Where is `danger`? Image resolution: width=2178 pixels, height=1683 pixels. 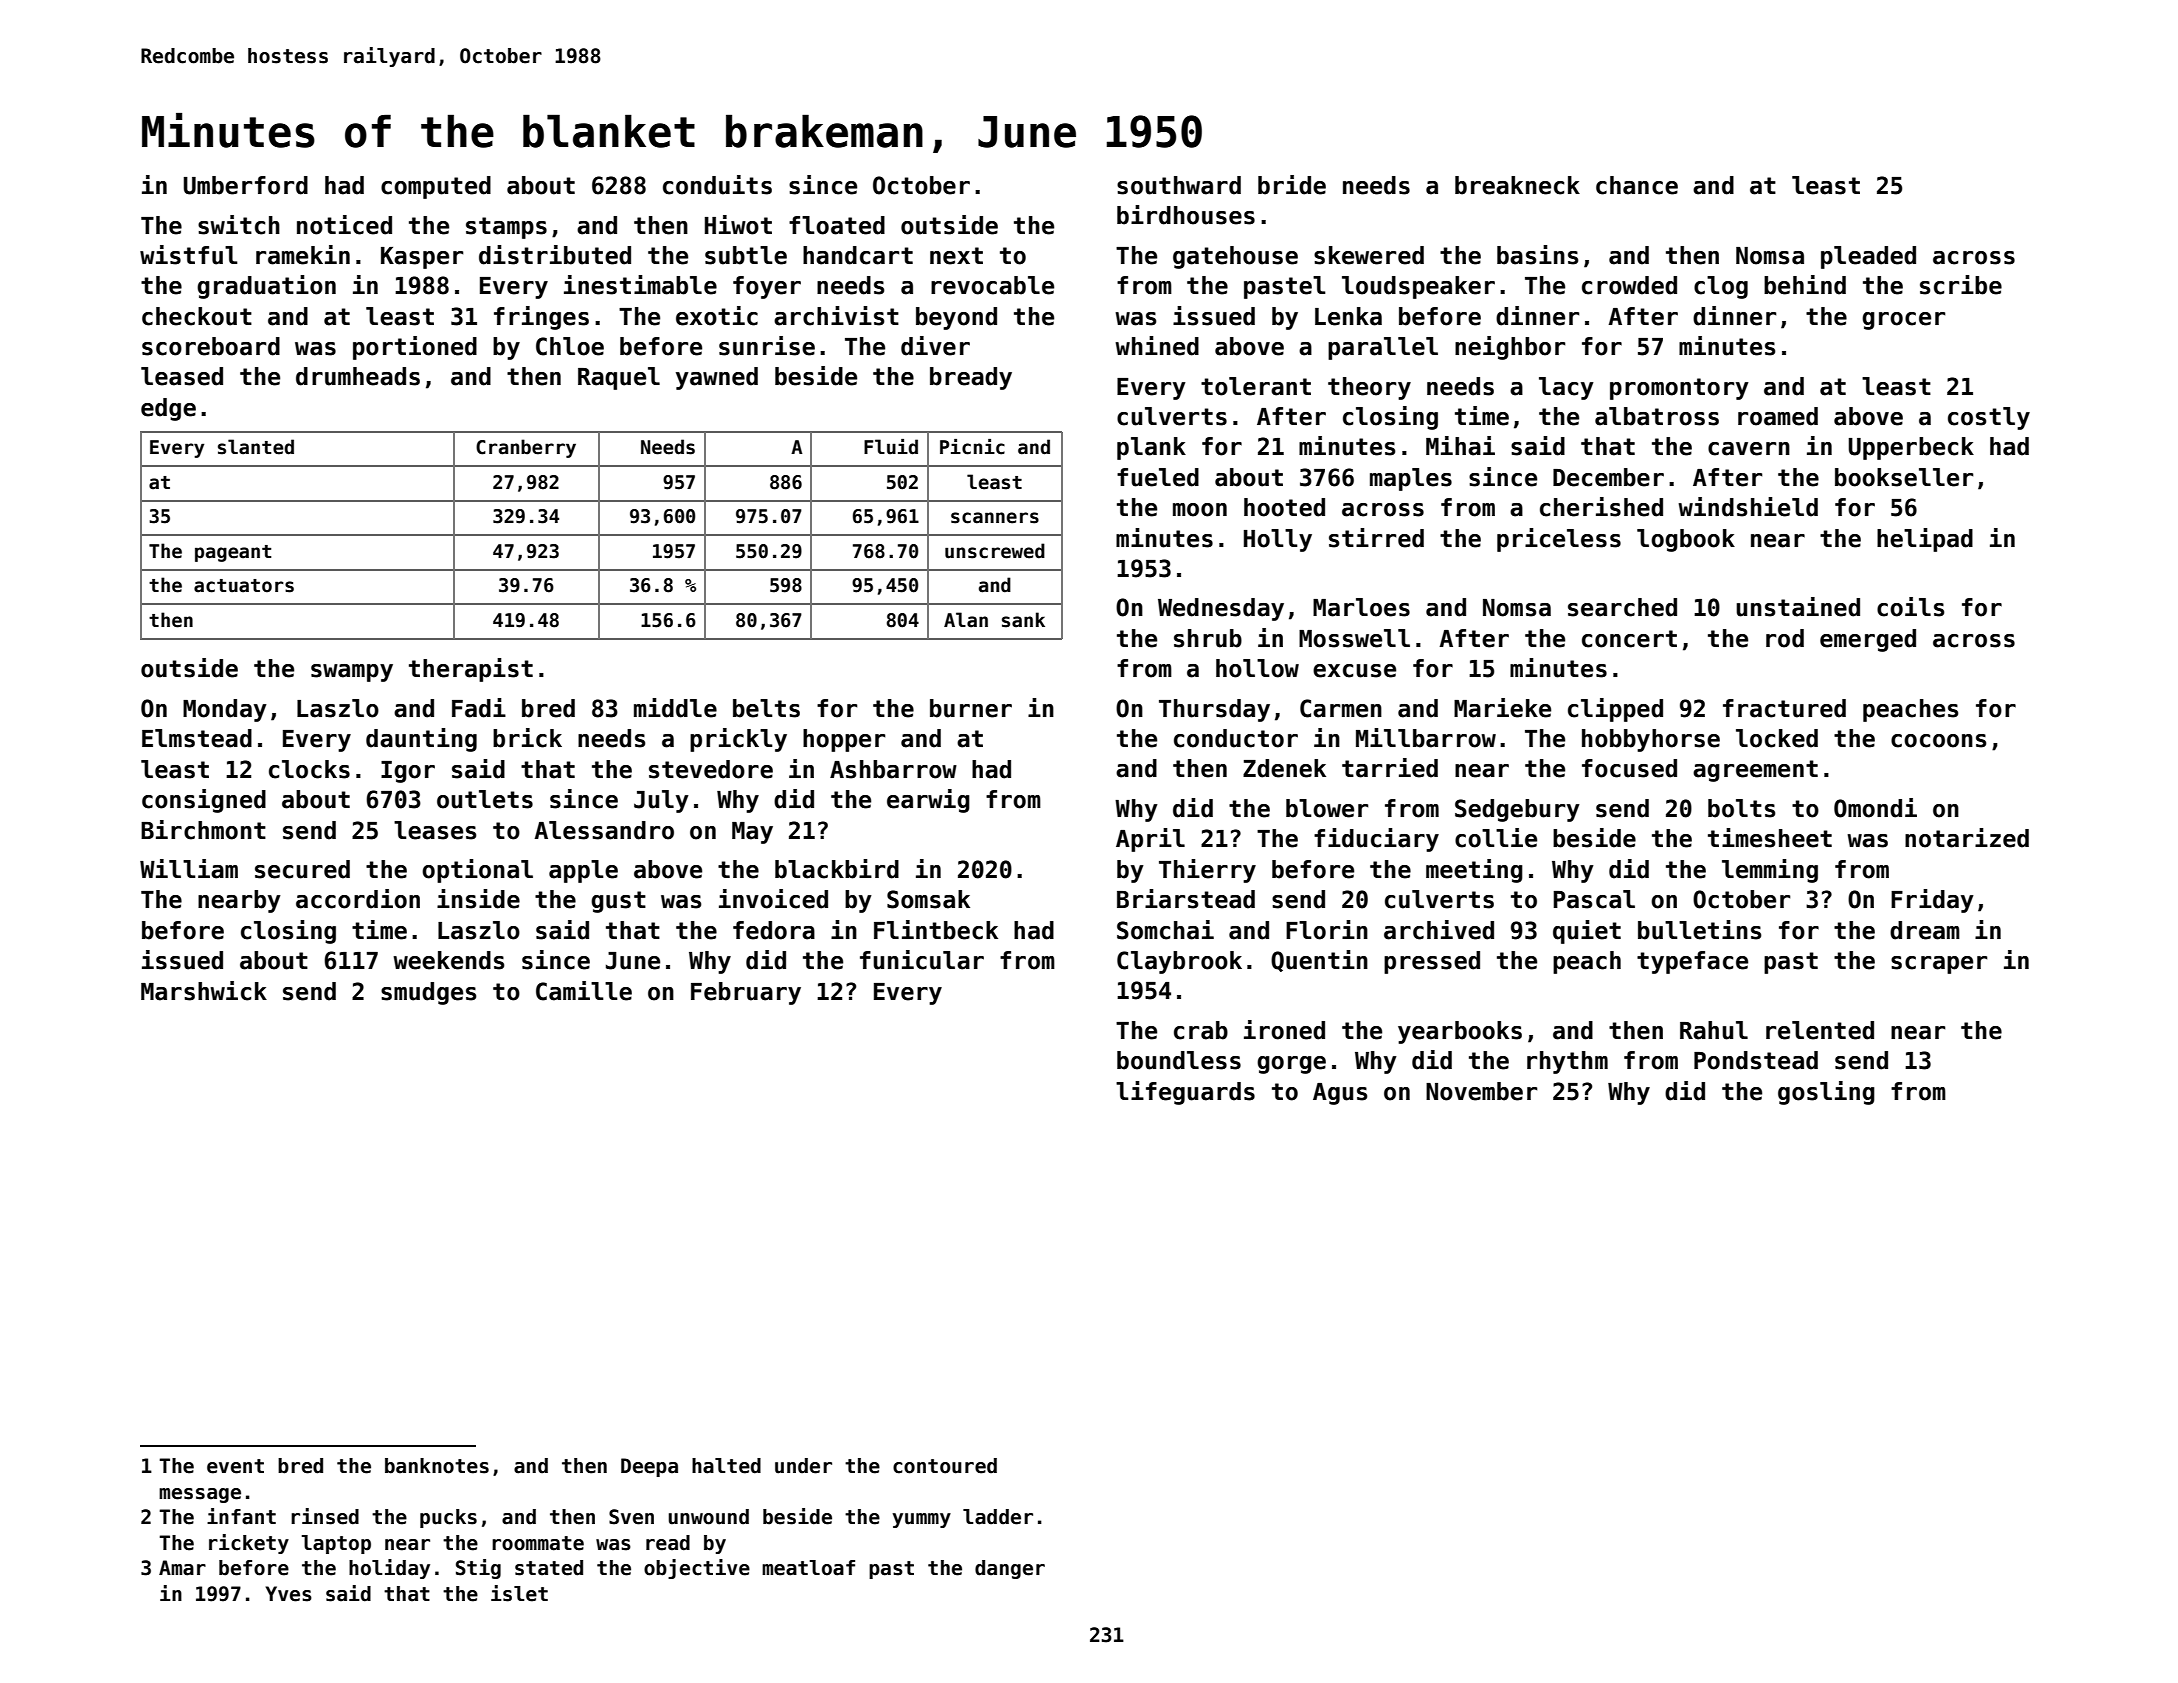
danger is located at coordinates (1010, 1569).
